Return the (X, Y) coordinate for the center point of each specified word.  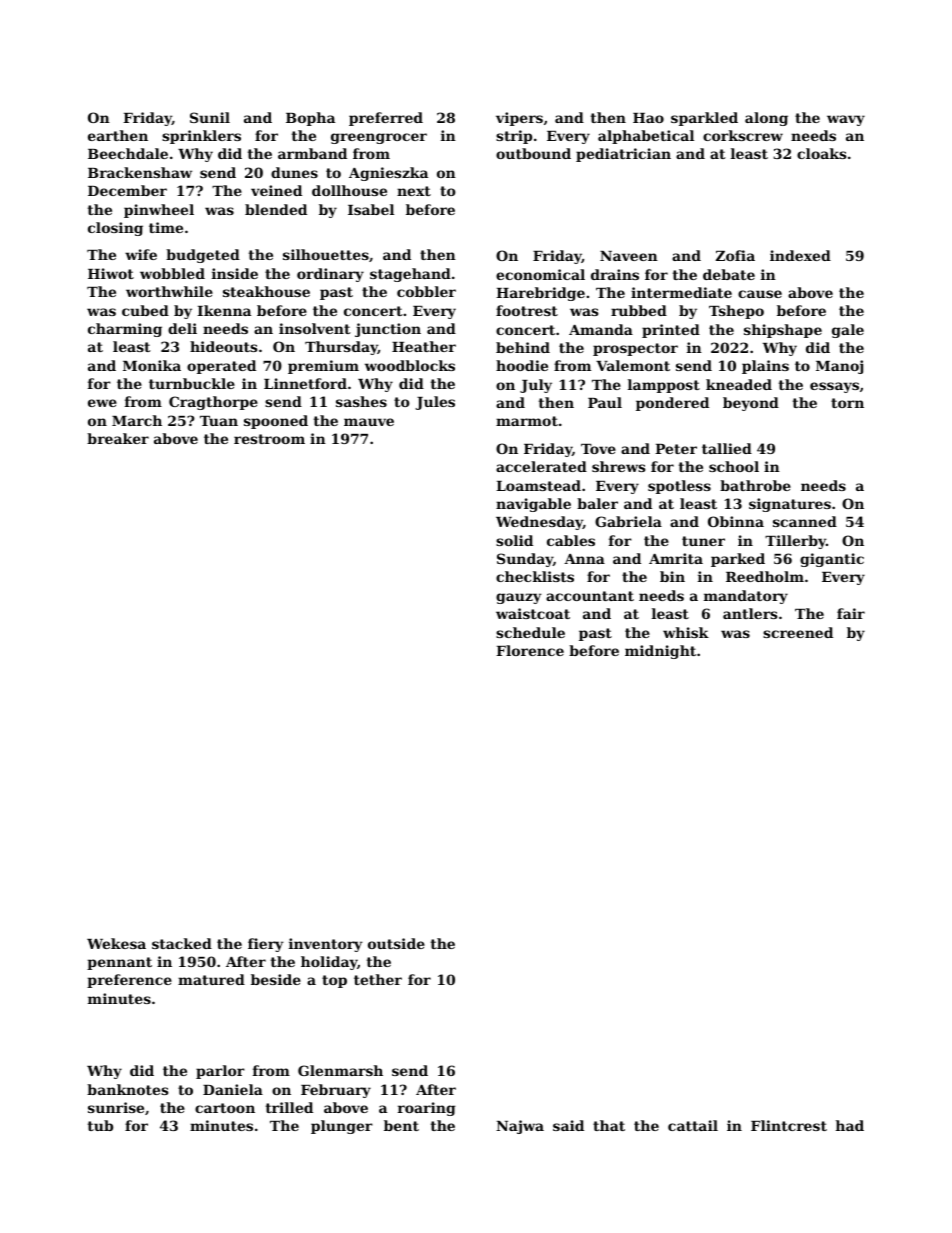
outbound (533, 153)
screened (798, 632)
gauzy (519, 598)
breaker (118, 438)
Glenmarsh (340, 1070)
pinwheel (159, 211)
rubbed (639, 310)
